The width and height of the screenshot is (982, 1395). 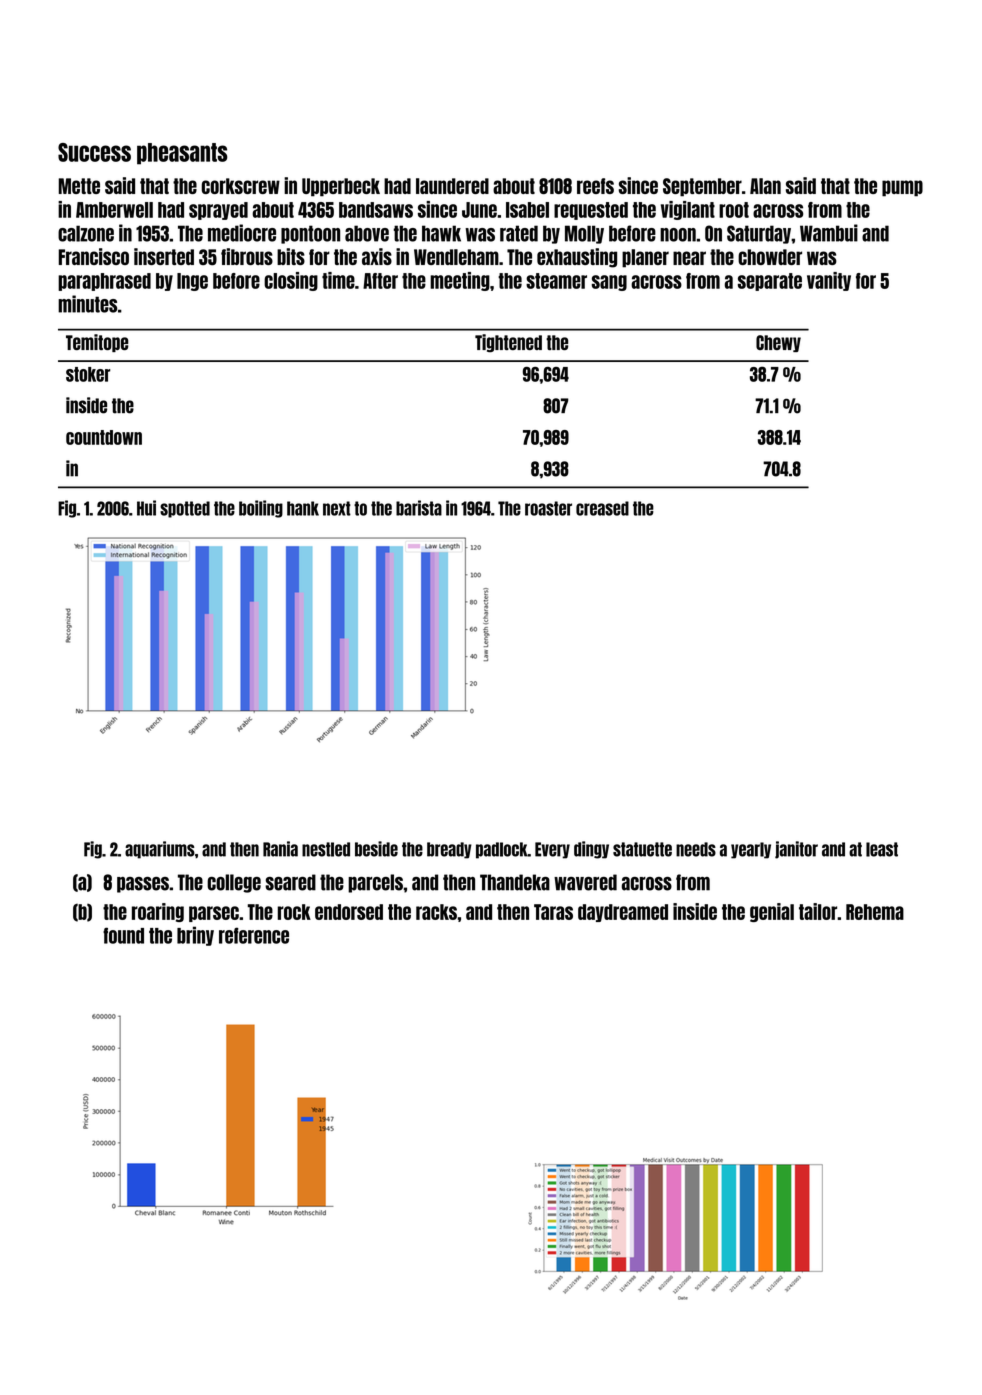 I want to click on corkscrew, so click(x=241, y=186).
